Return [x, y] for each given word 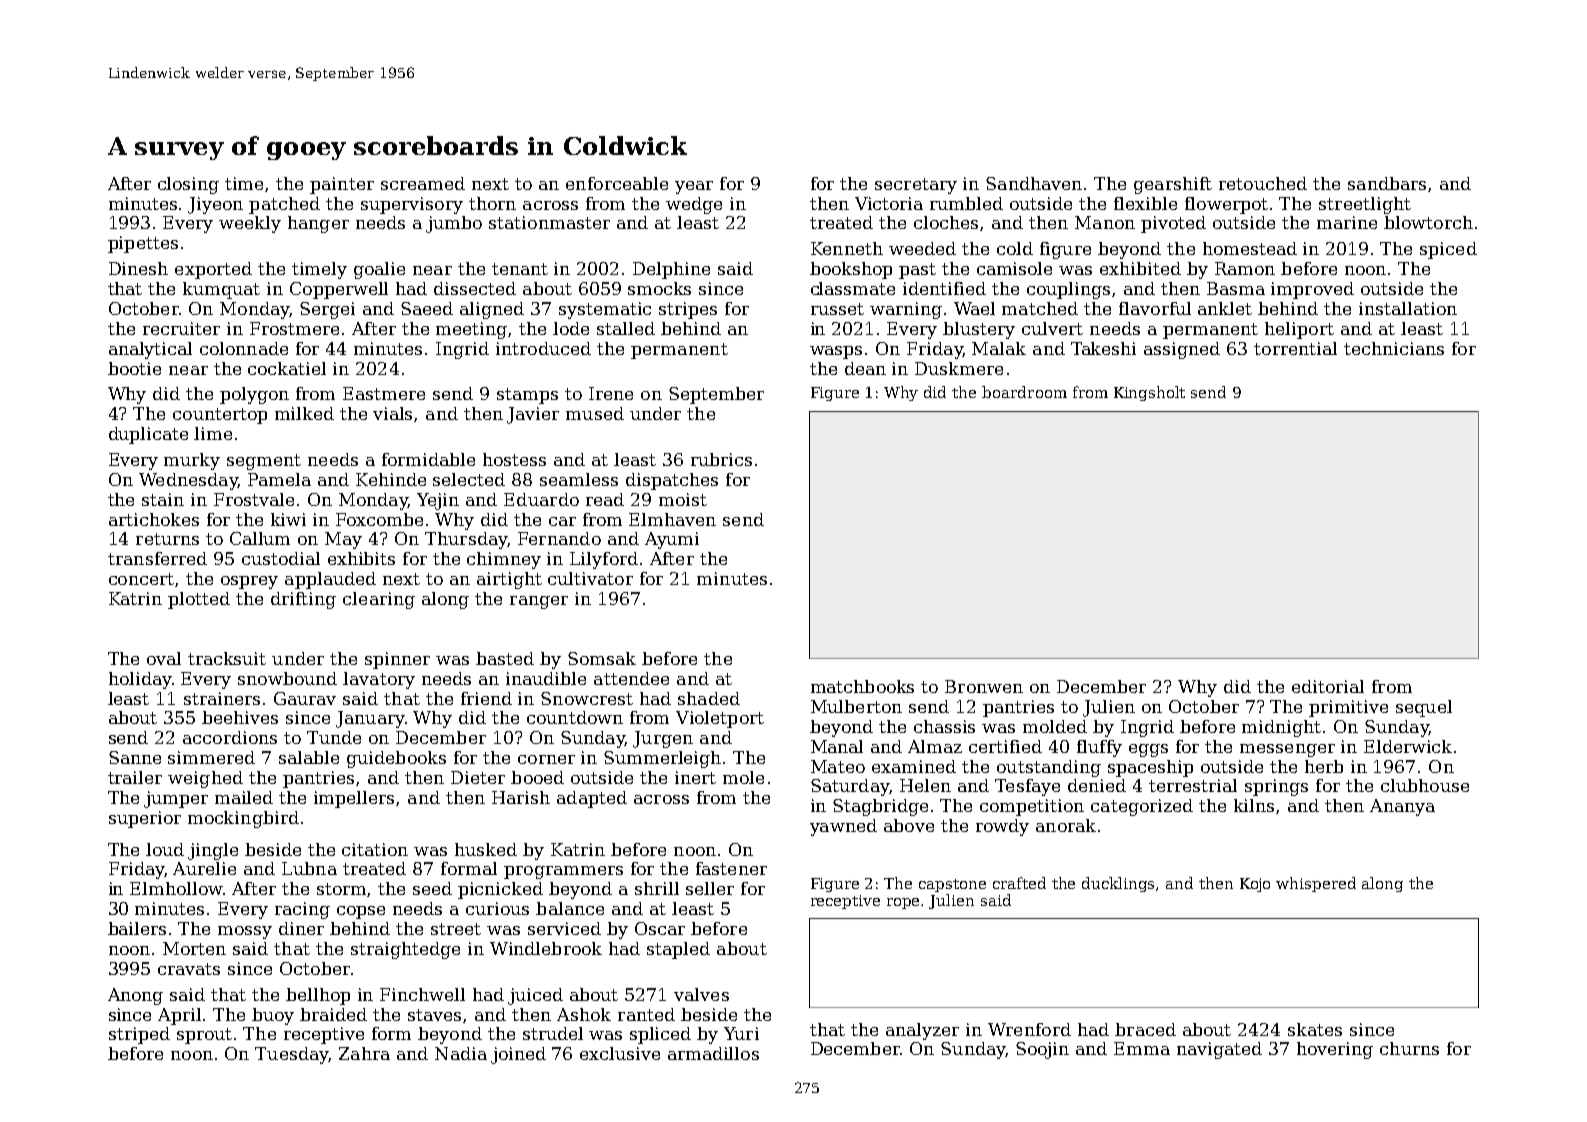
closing [188, 185]
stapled [678, 950]
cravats [189, 969]
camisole [1014, 268]
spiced [1448, 250]
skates [1315, 1029]
